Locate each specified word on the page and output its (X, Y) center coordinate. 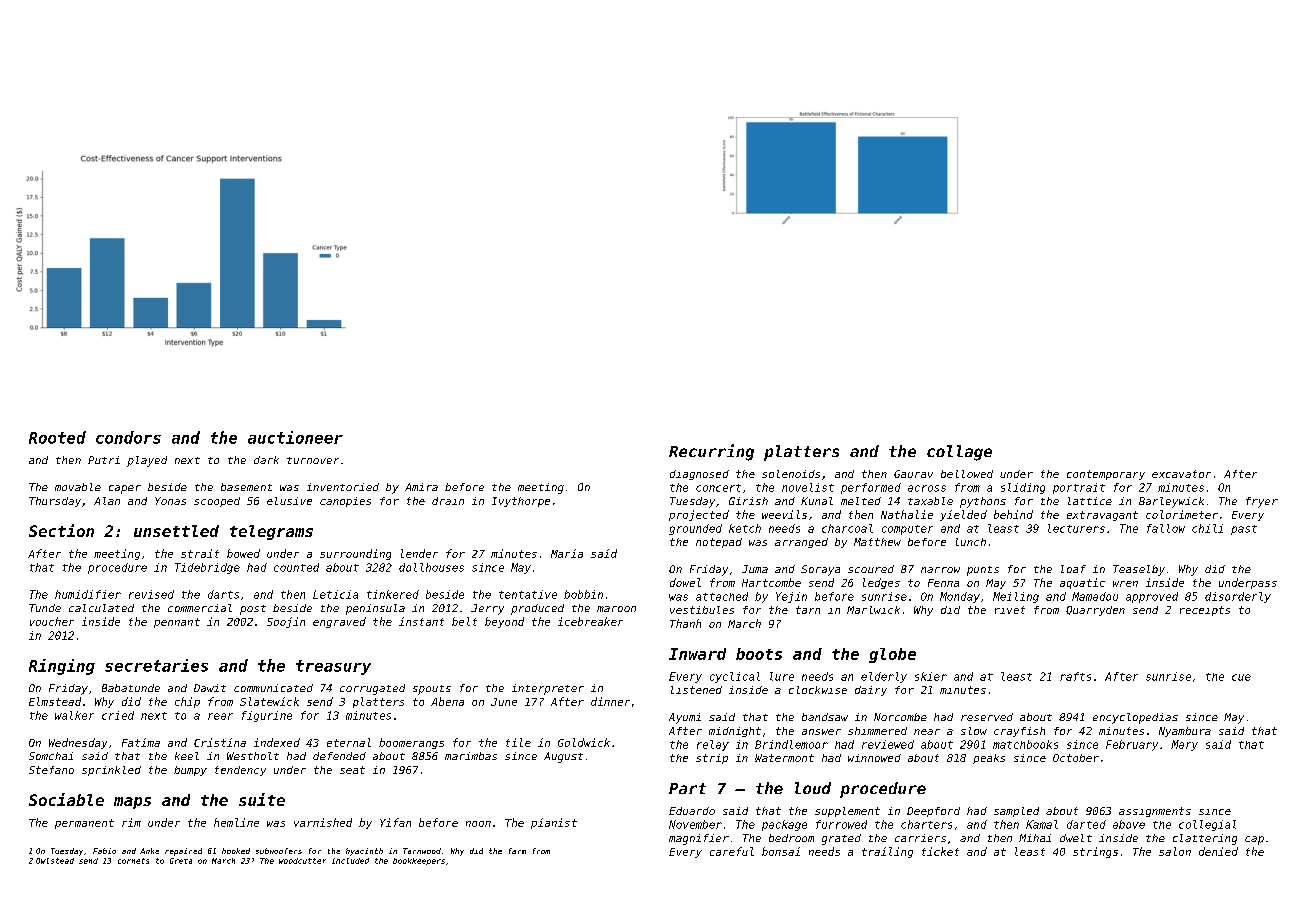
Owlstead (55, 861)
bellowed (967, 474)
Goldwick (584, 742)
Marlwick (873, 610)
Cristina (220, 742)
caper (125, 489)
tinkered (393, 594)
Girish (748, 501)
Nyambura (1185, 732)
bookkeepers (419, 861)
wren (1125, 584)
